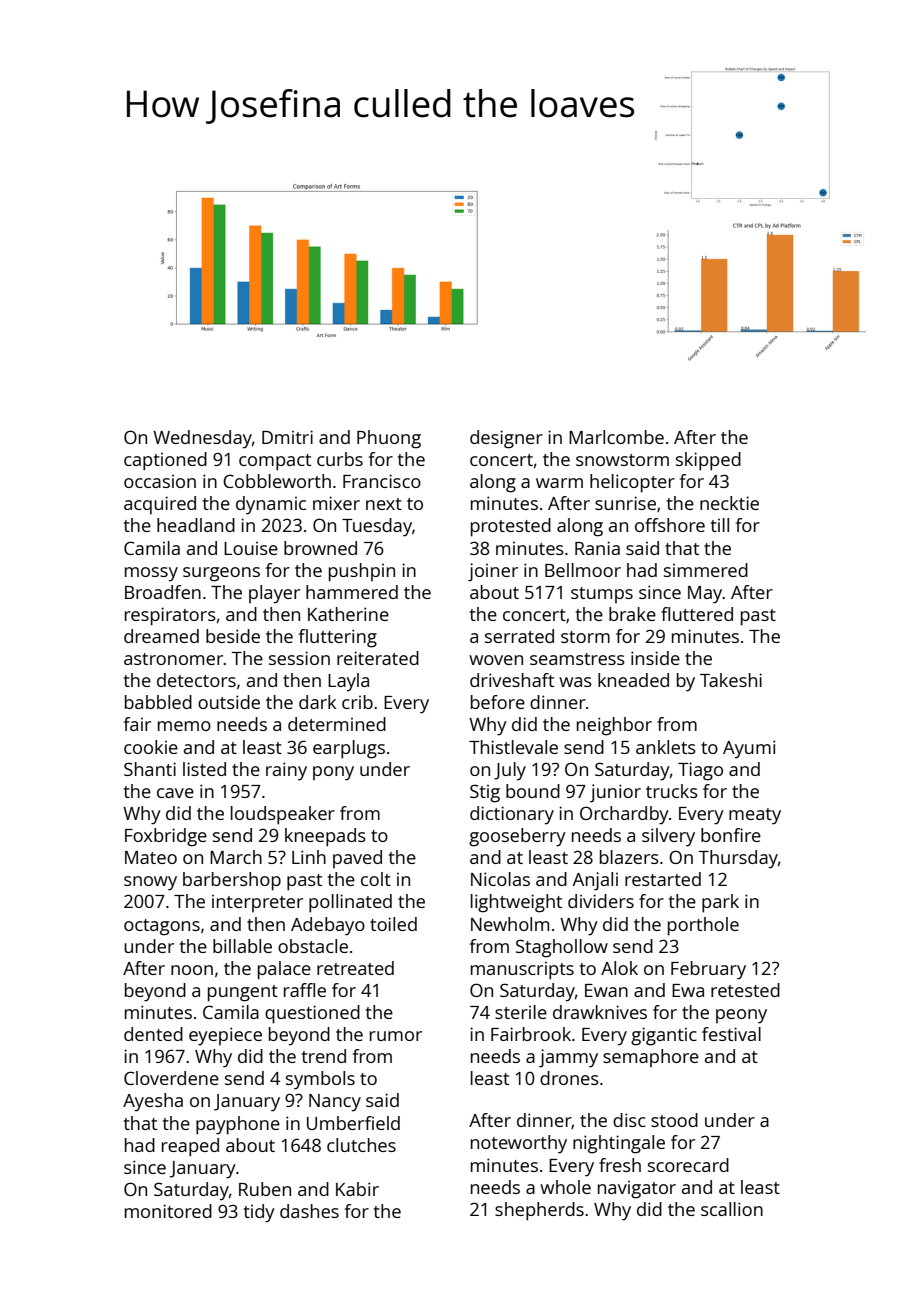 This screenshot has width=908, height=1316. Describe the element at coordinates (355, 968) in the screenshot. I see `retreated` at that location.
